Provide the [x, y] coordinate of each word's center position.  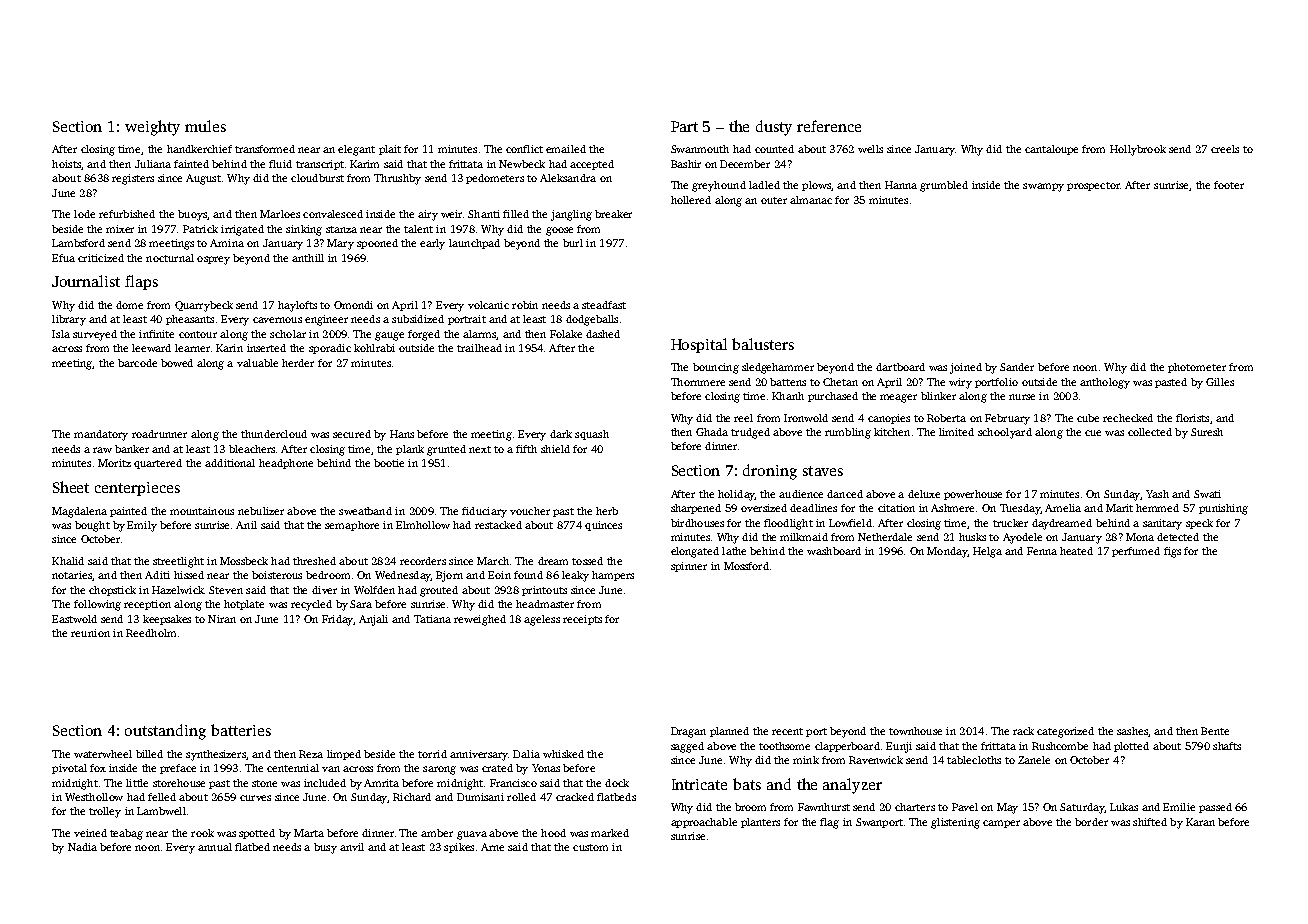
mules [205, 126]
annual [215, 847]
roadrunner [159, 434]
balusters [763, 344]
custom [590, 847]
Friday [337, 620]
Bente [1215, 731]
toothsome [784, 746]
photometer [1197, 368]
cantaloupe [1051, 150]
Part [684, 126]
